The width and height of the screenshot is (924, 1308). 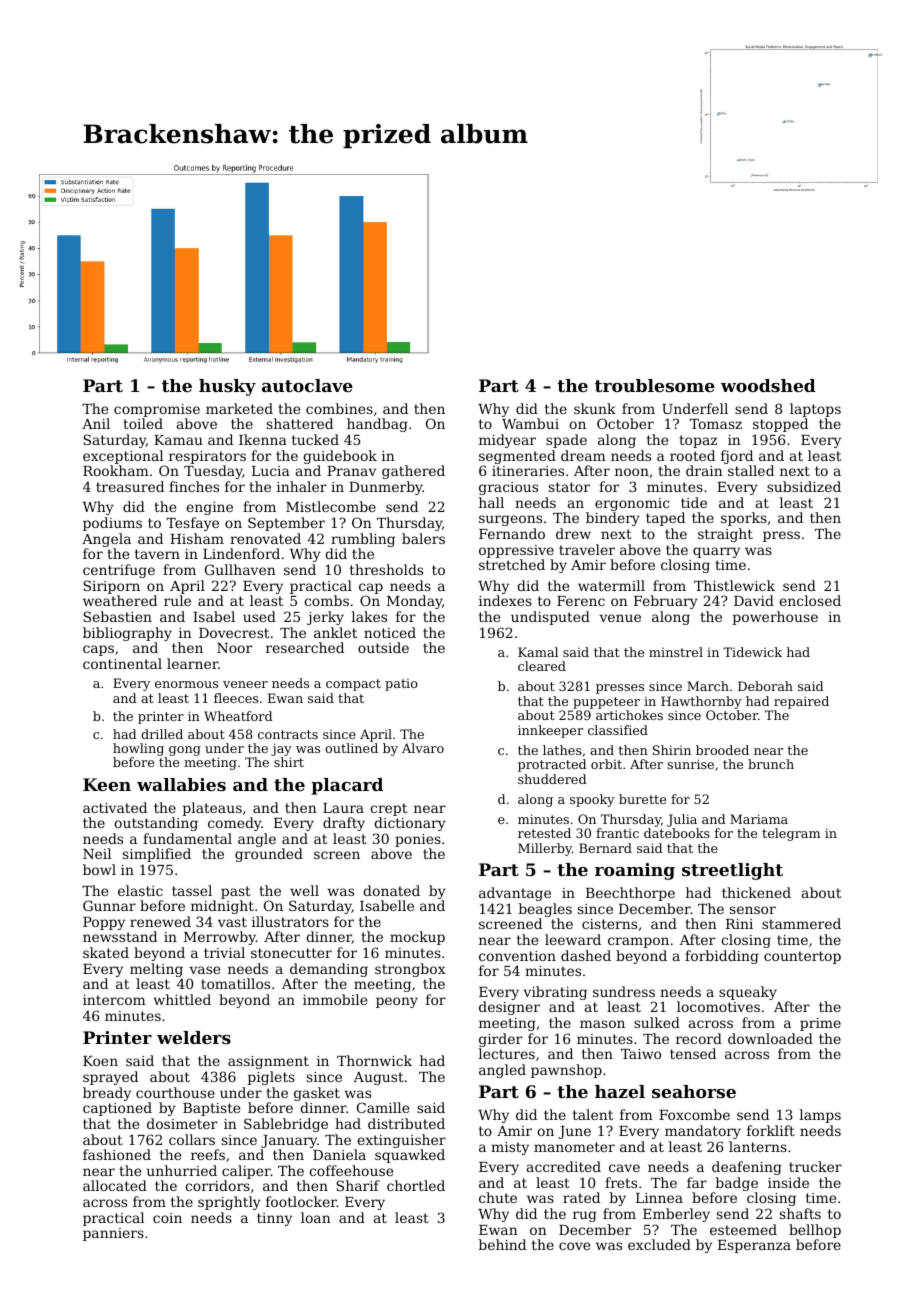 I want to click on beagles, so click(x=545, y=910).
